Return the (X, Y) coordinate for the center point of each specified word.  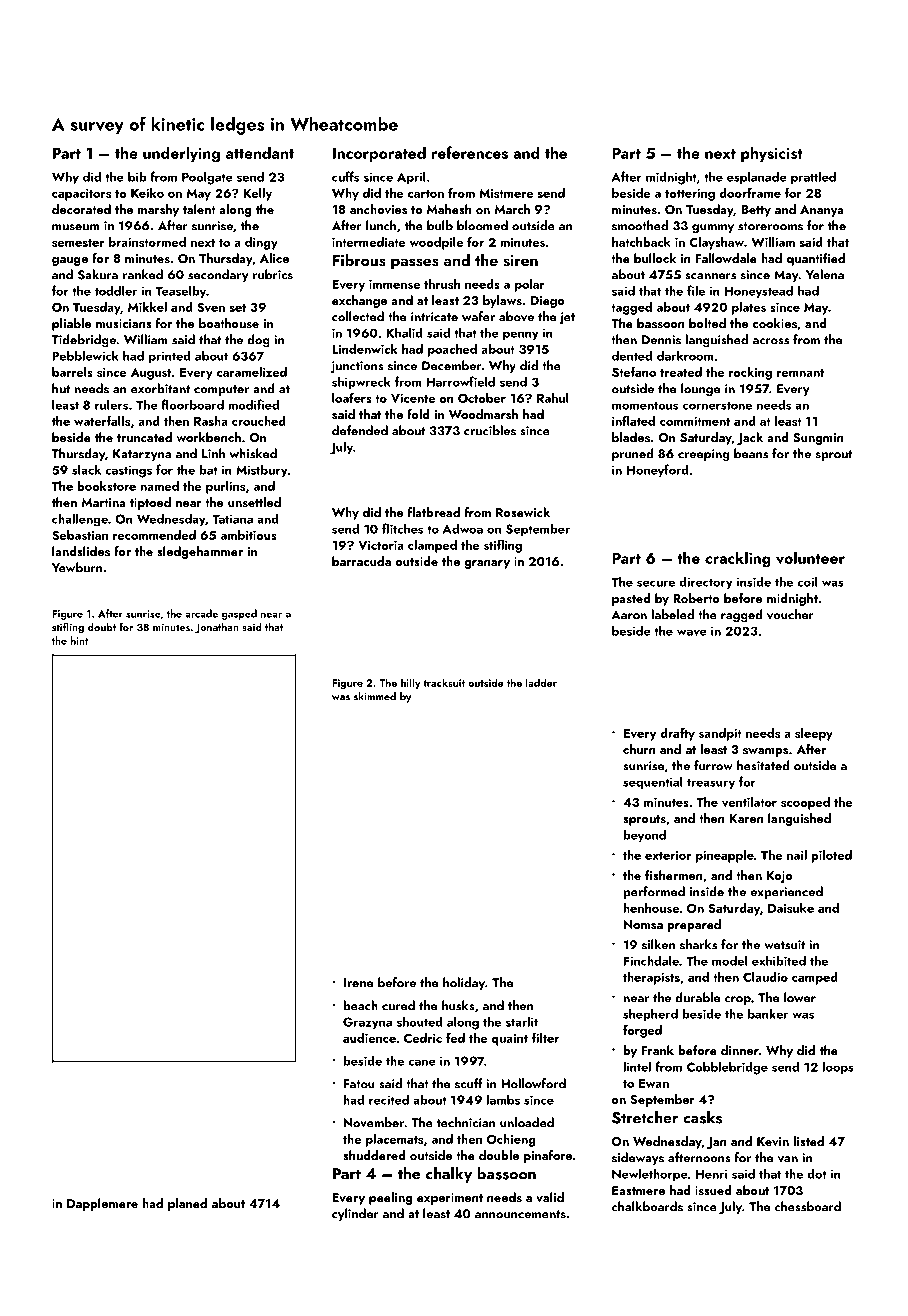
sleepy (814, 734)
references (470, 152)
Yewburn (77, 567)
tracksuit (444, 682)
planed (187, 1204)
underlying (181, 154)
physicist (772, 154)
